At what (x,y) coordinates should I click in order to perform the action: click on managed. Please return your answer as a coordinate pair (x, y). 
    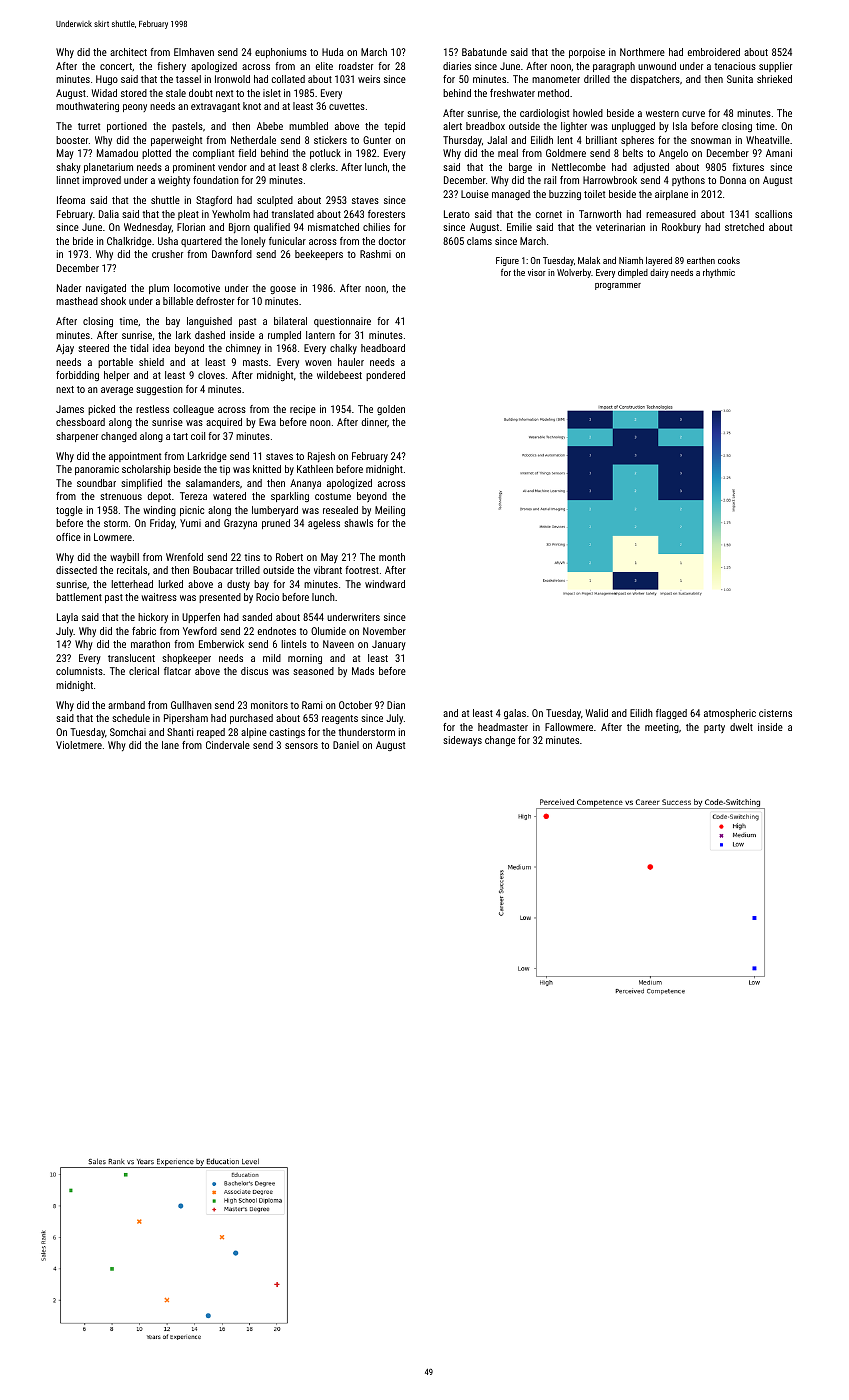
    Looking at the image, I should click on (511, 195).
